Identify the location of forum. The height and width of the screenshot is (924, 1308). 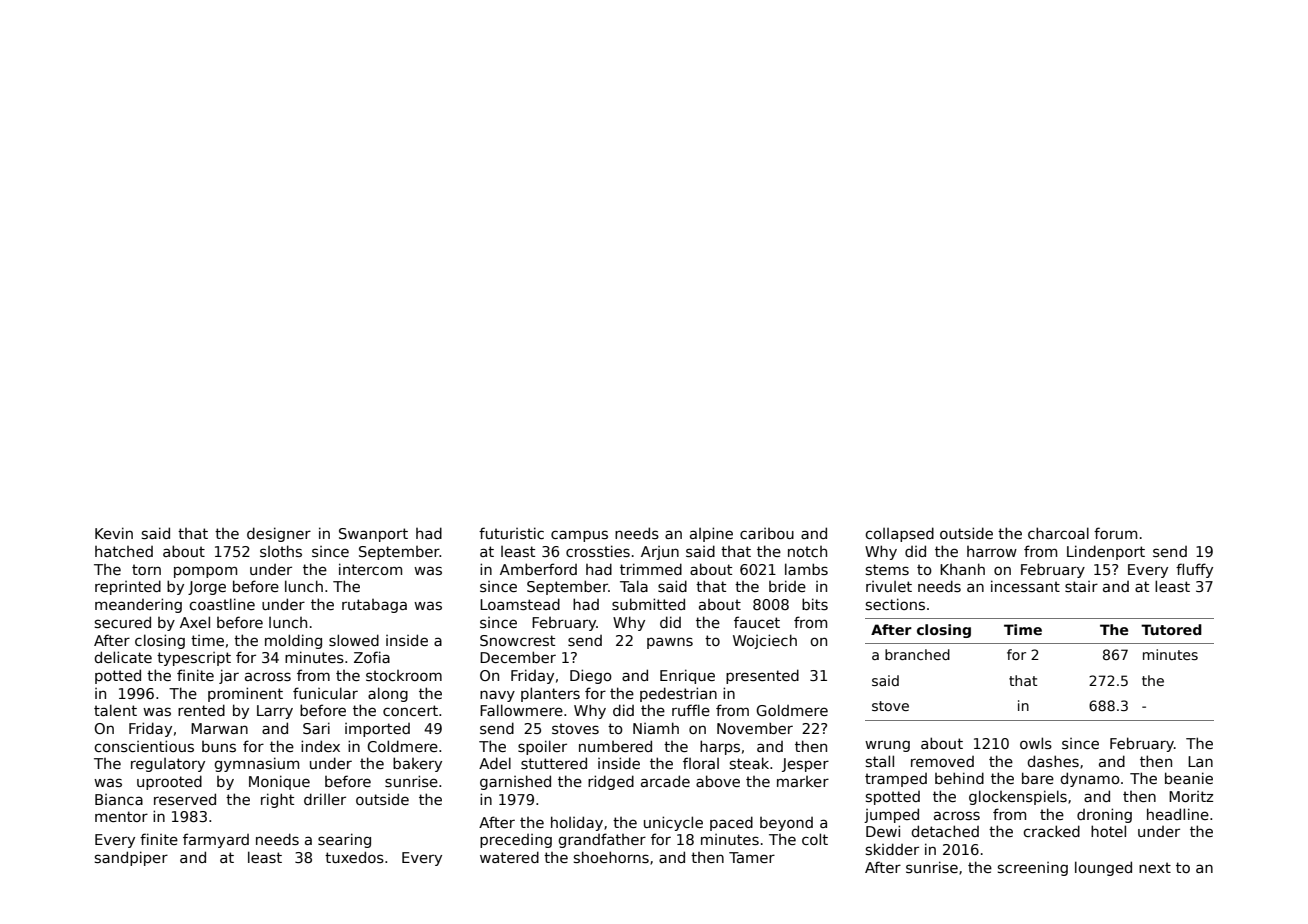
(1115, 533).
